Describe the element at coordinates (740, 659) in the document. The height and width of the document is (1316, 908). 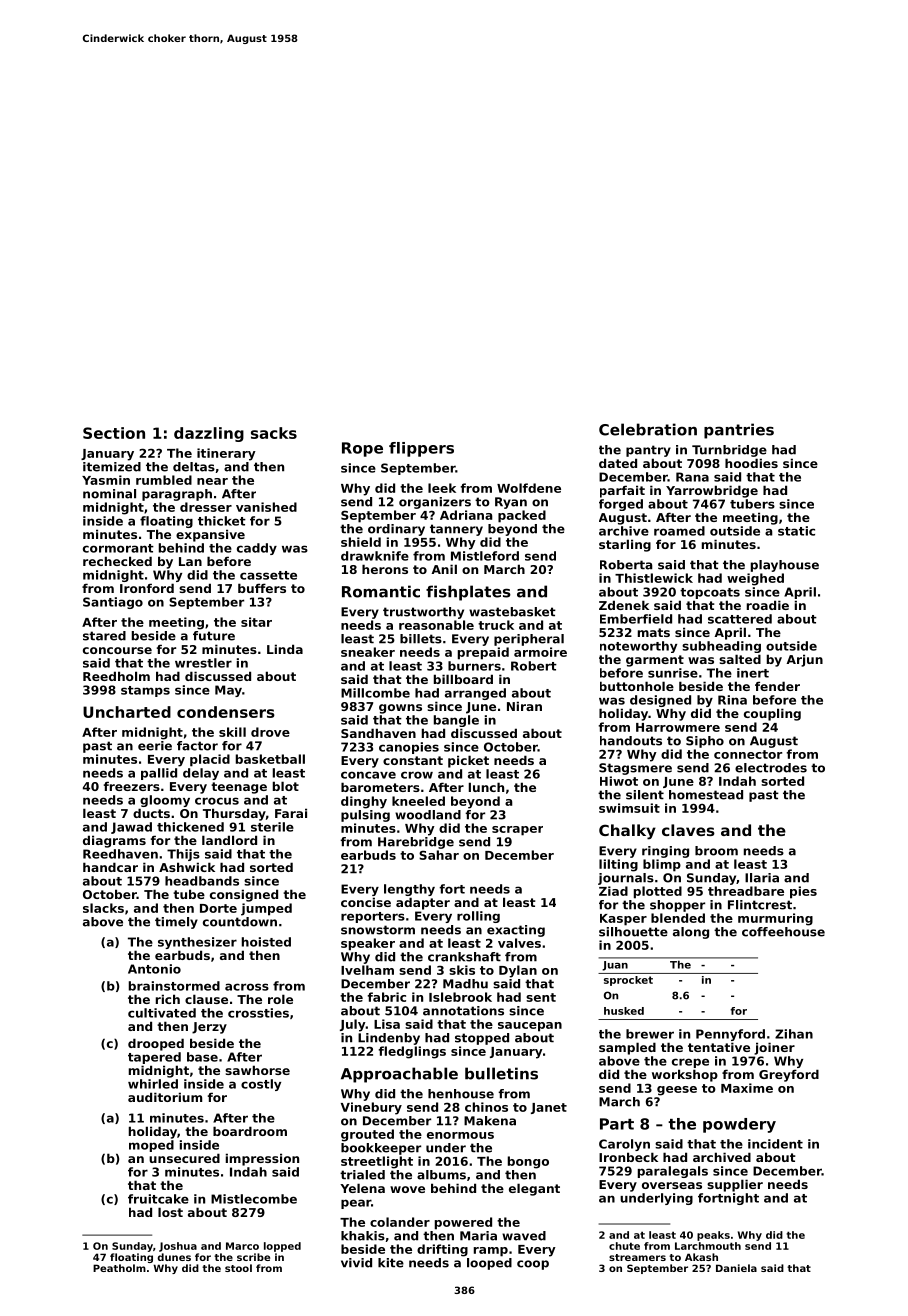
I see `salted` at that location.
